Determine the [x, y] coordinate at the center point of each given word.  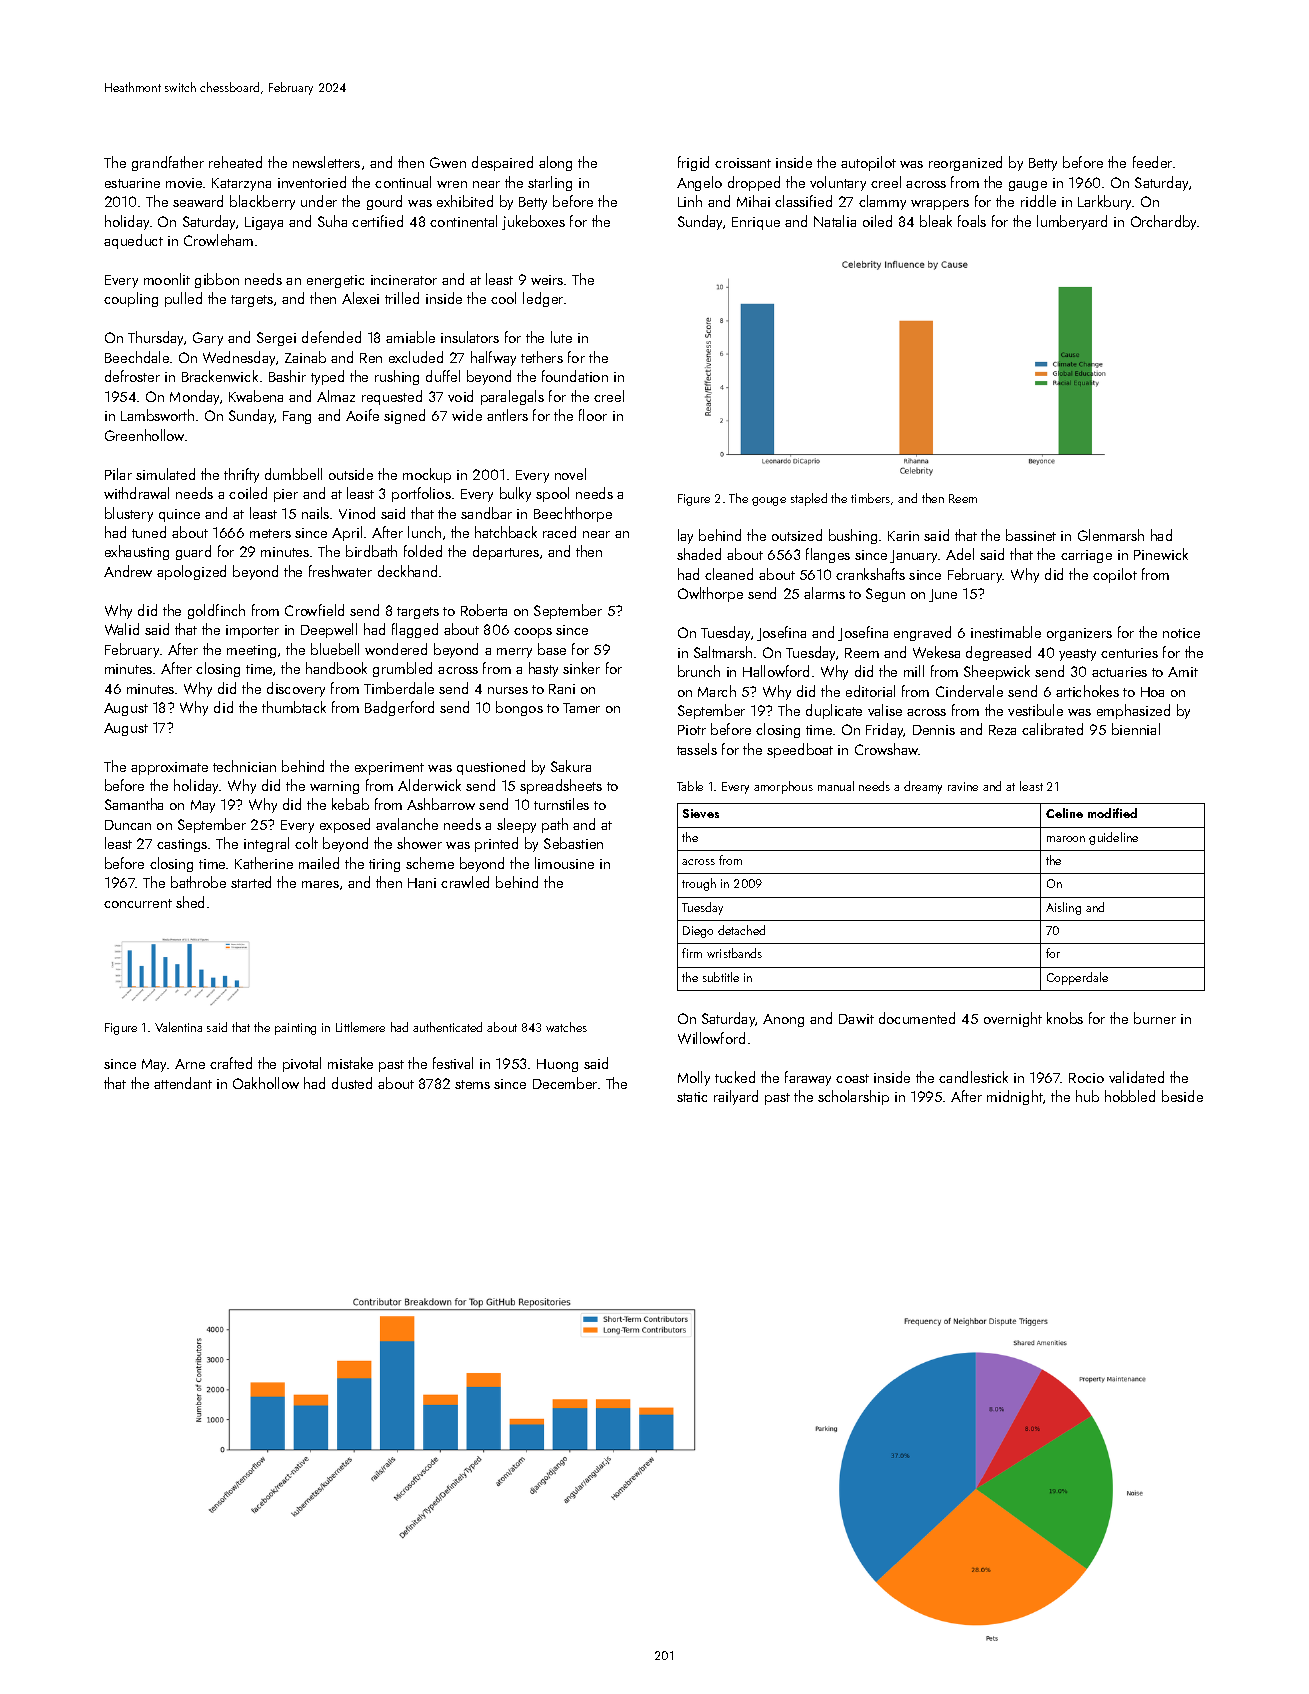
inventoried [312, 182]
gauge [1028, 186]
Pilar [118, 474]
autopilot [868, 163]
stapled [809, 499]
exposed [345, 825]
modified [1112, 813]
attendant [183, 1083]
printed [496, 844]
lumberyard [1072, 222]
